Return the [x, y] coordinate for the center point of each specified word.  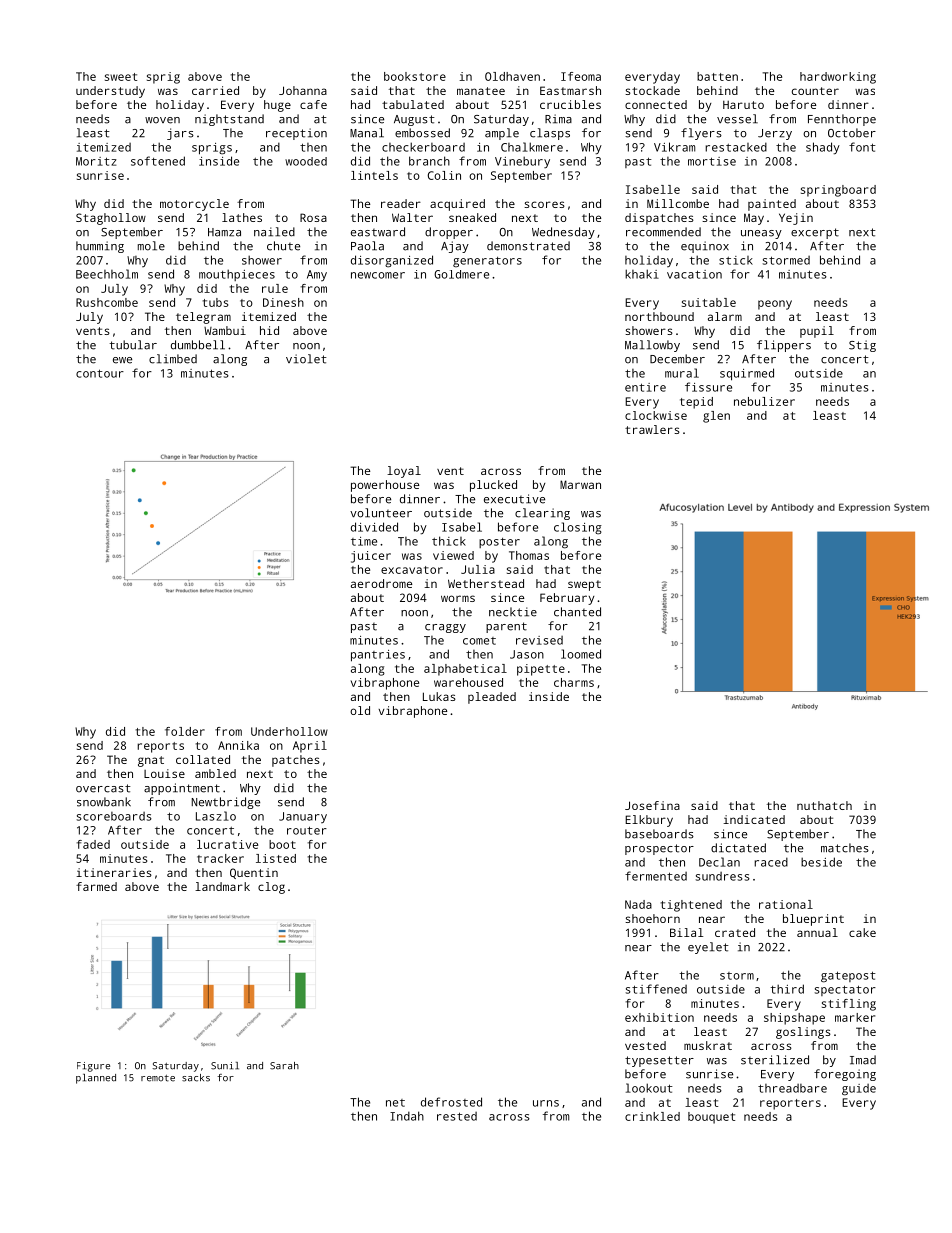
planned [96, 1079]
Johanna [303, 90]
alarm [725, 316]
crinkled [652, 1116]
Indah [407, 1116]
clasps [550, 134]
